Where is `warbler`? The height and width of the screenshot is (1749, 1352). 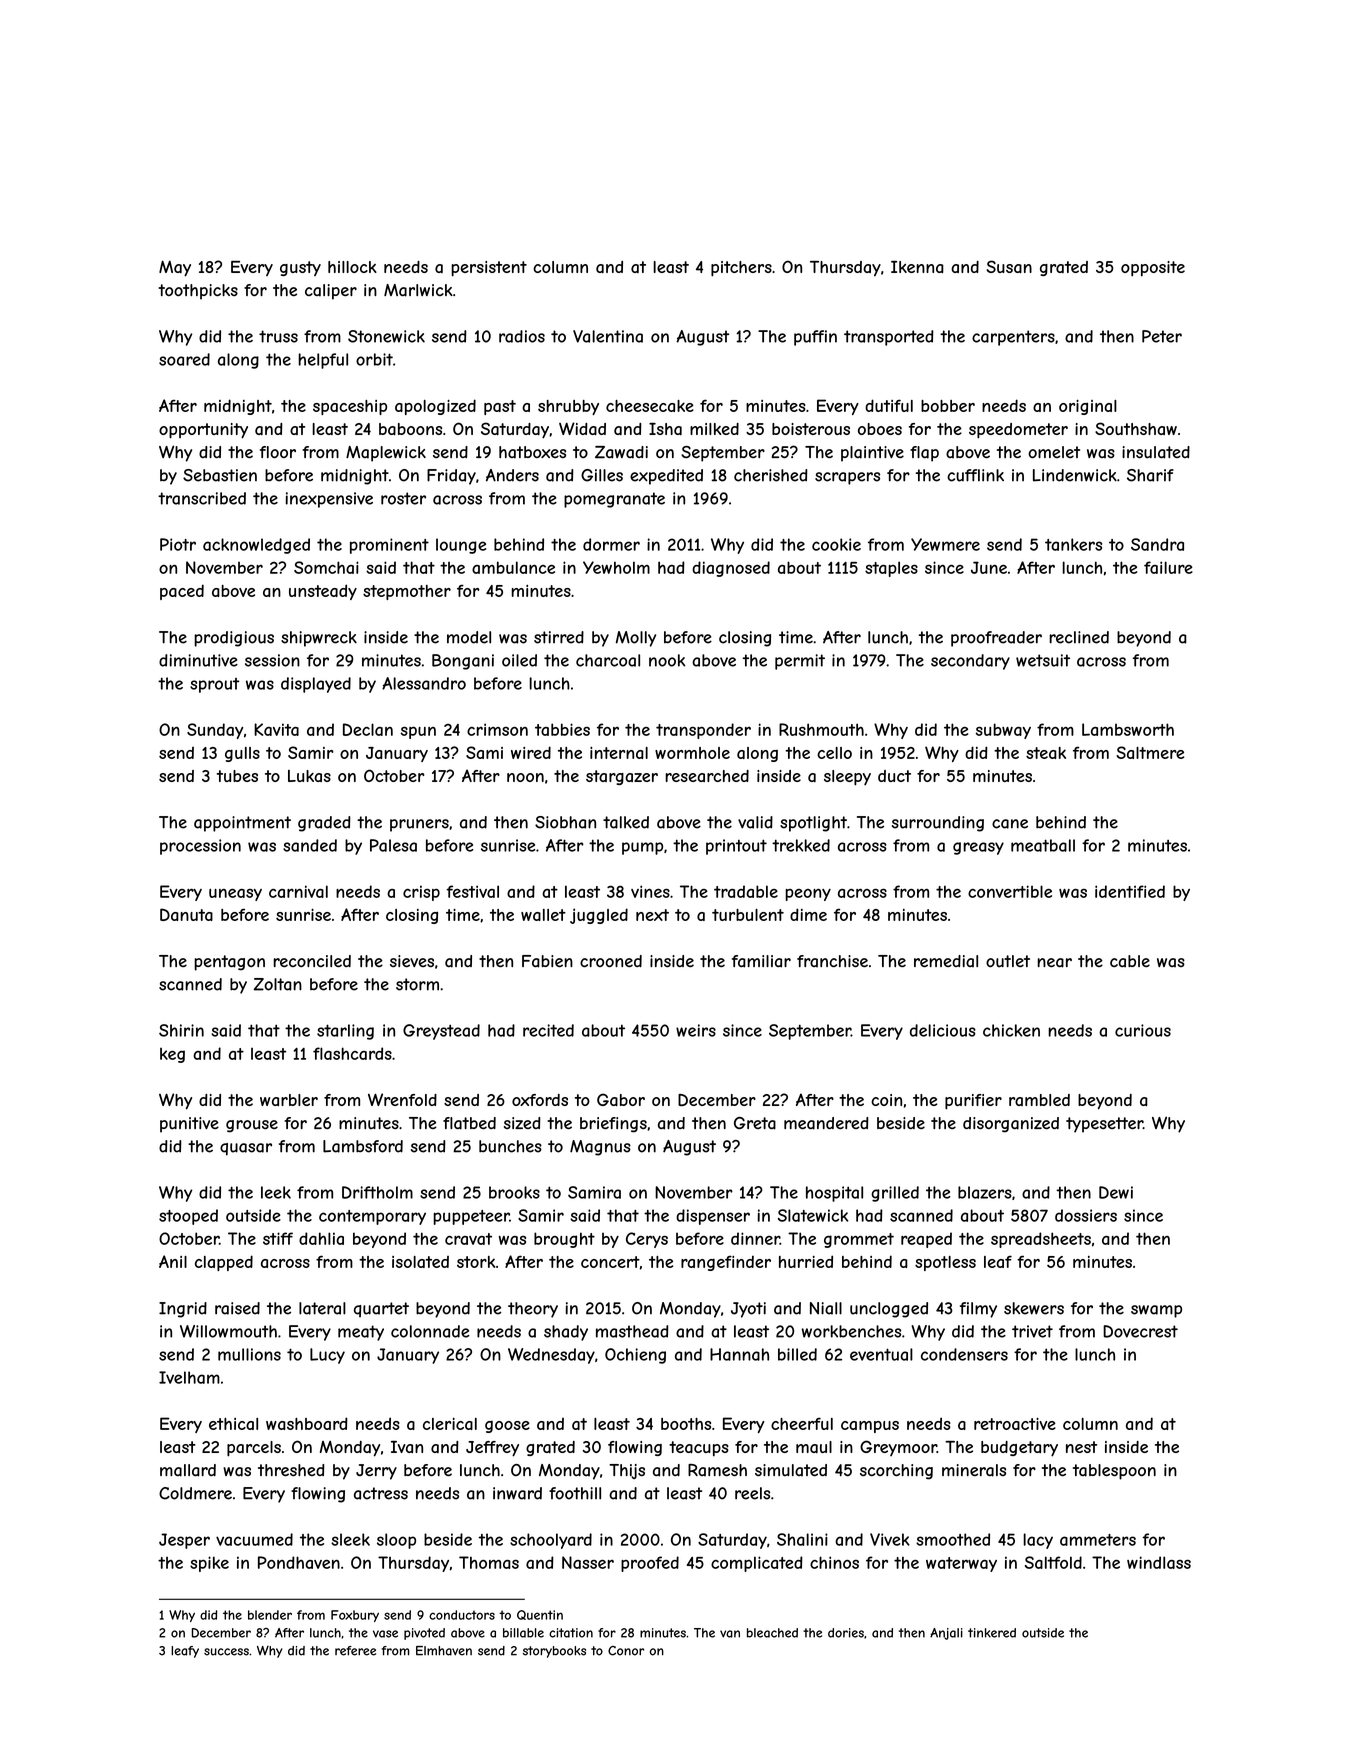
warbler is located at coordinates (289, 1100).
